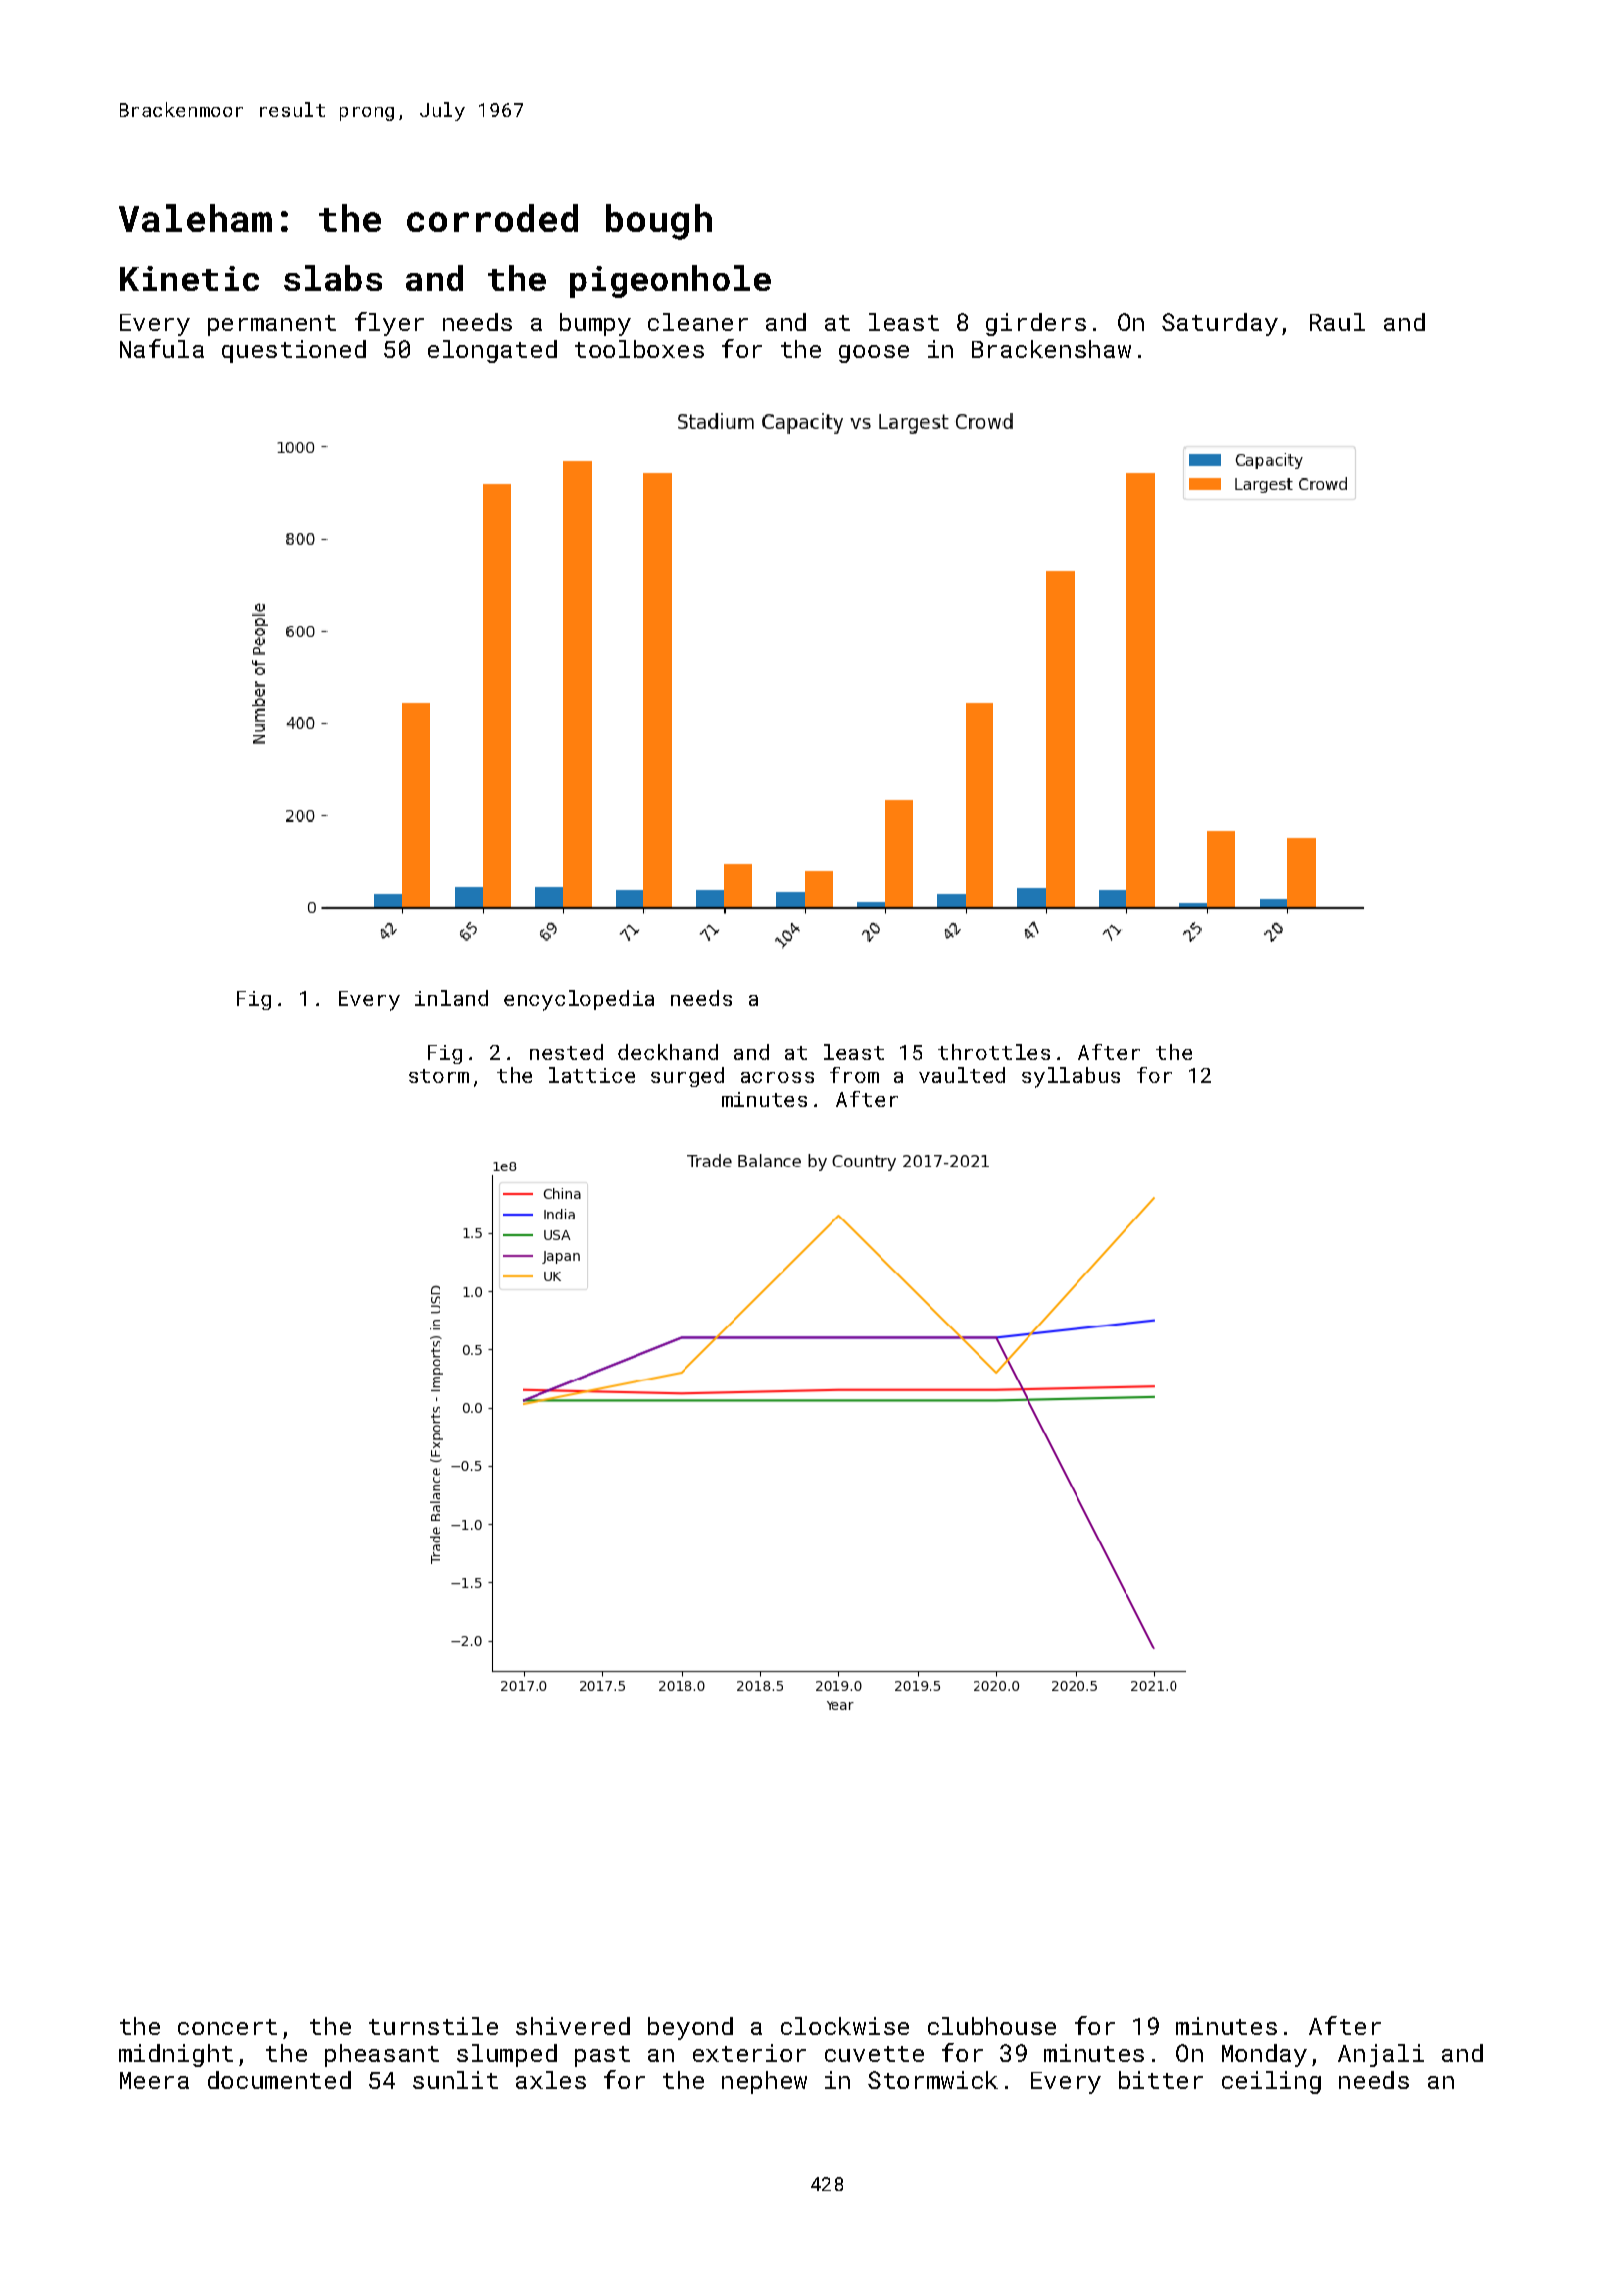 This screenshot has width=1620, height=2292. Describe the element at coordinates (451, 998) in the screenshot. I see `inland` at that location.
